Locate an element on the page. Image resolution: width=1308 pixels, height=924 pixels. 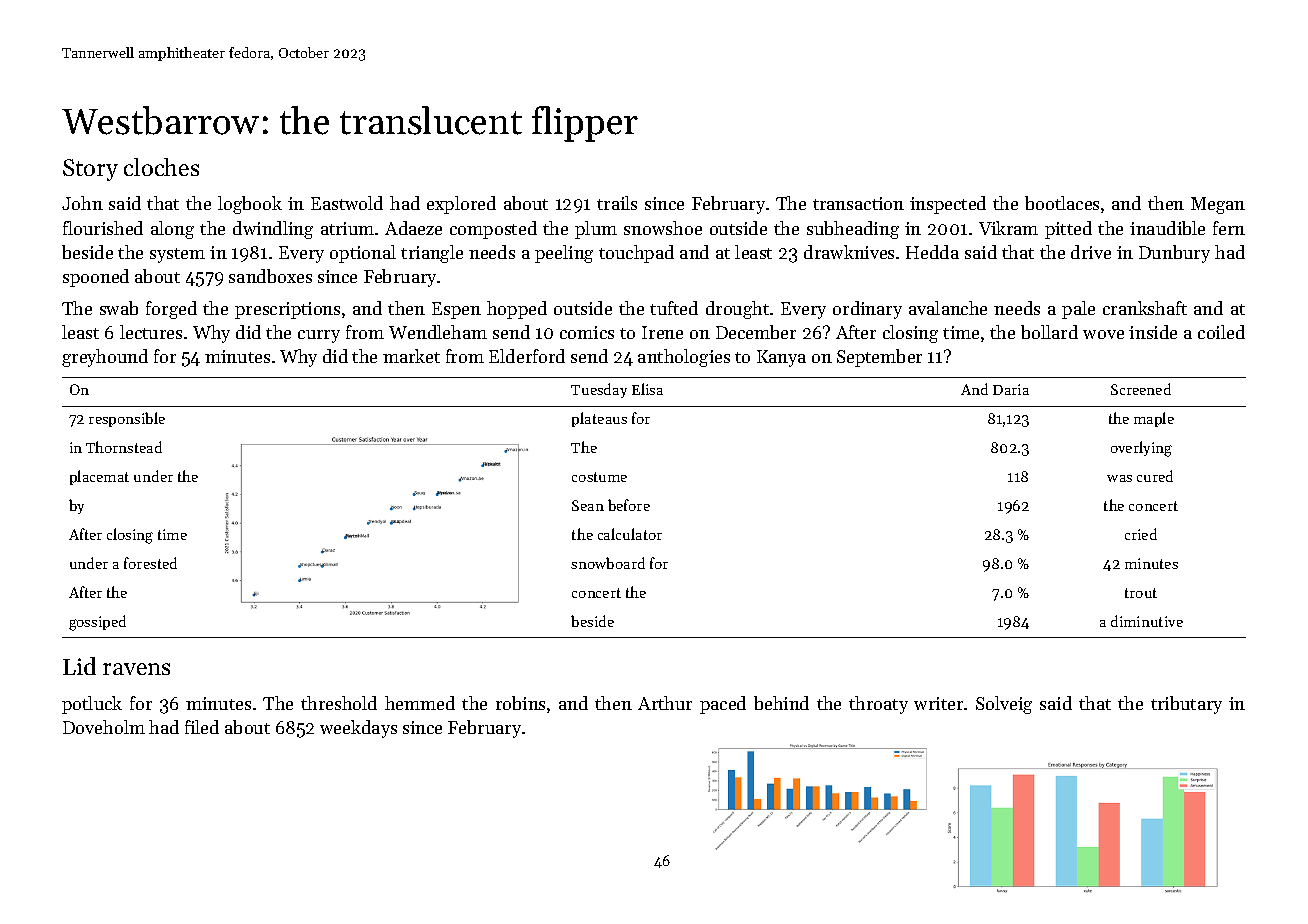
plateaus is located at coordinates (599, 419).
